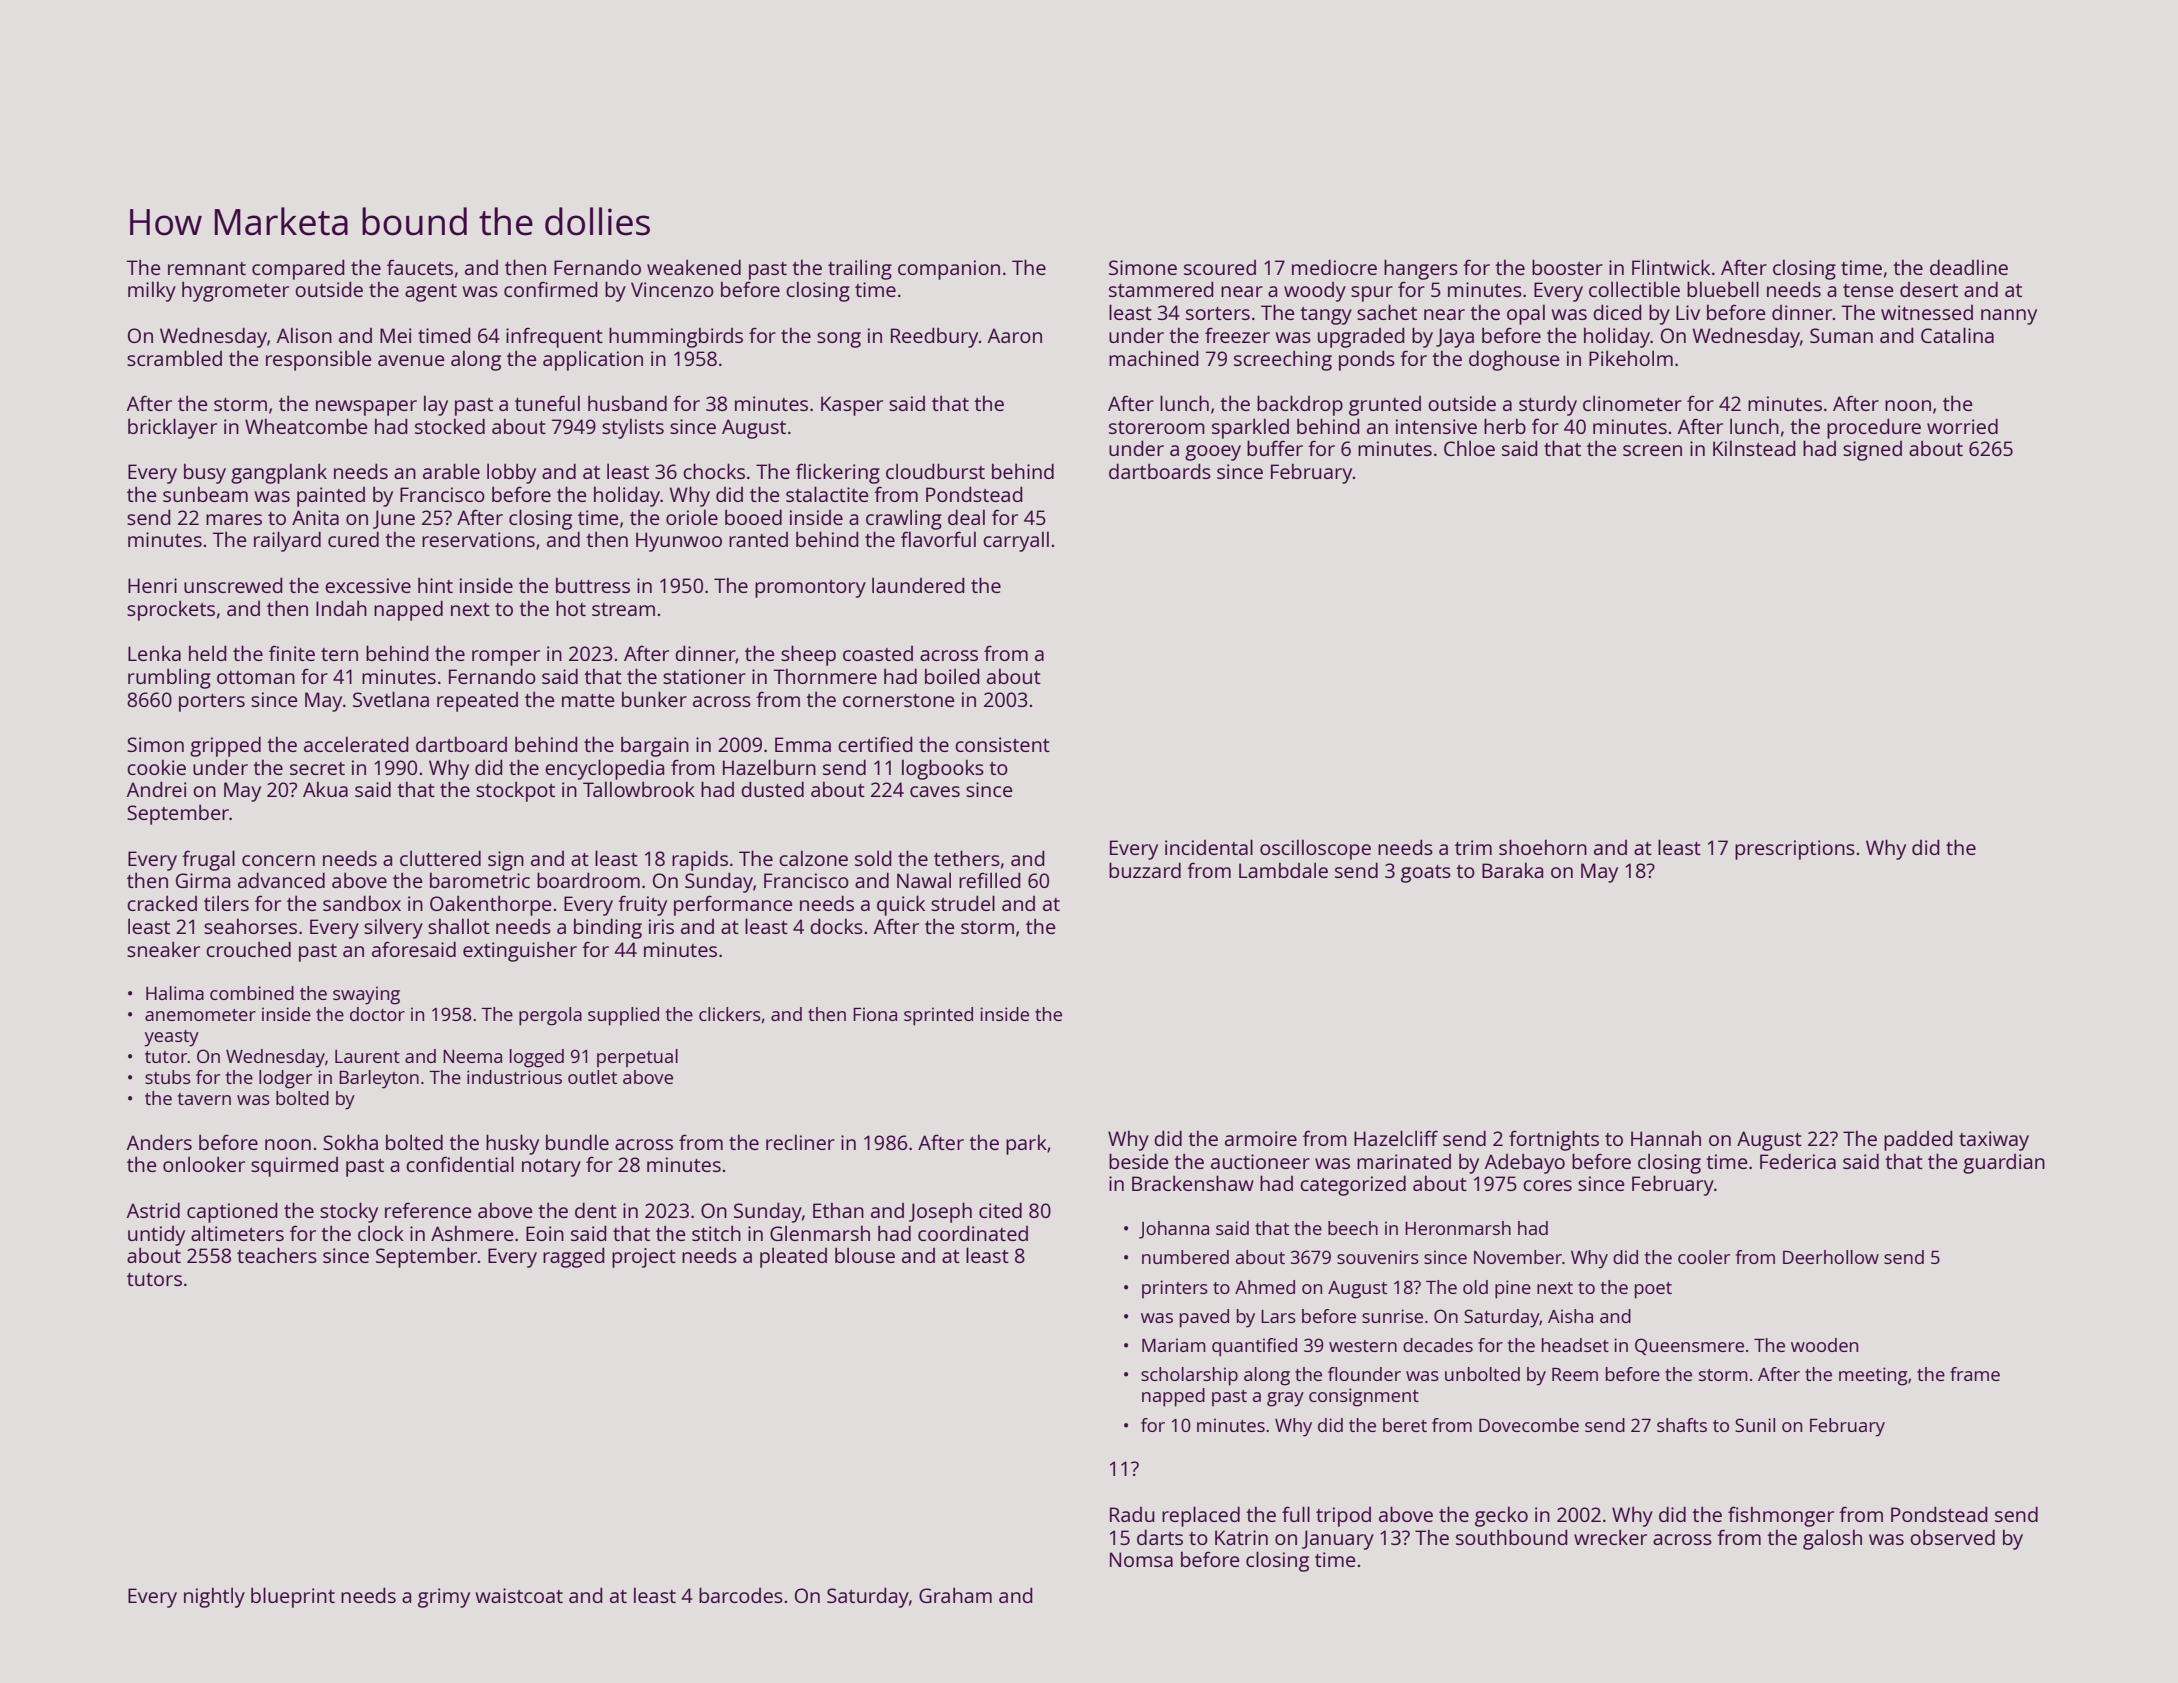 This screenshot has height=1683, width=2178. Describe the element at coordinates (1969, 267) in the screenshot. I see `deadline` at that location.
